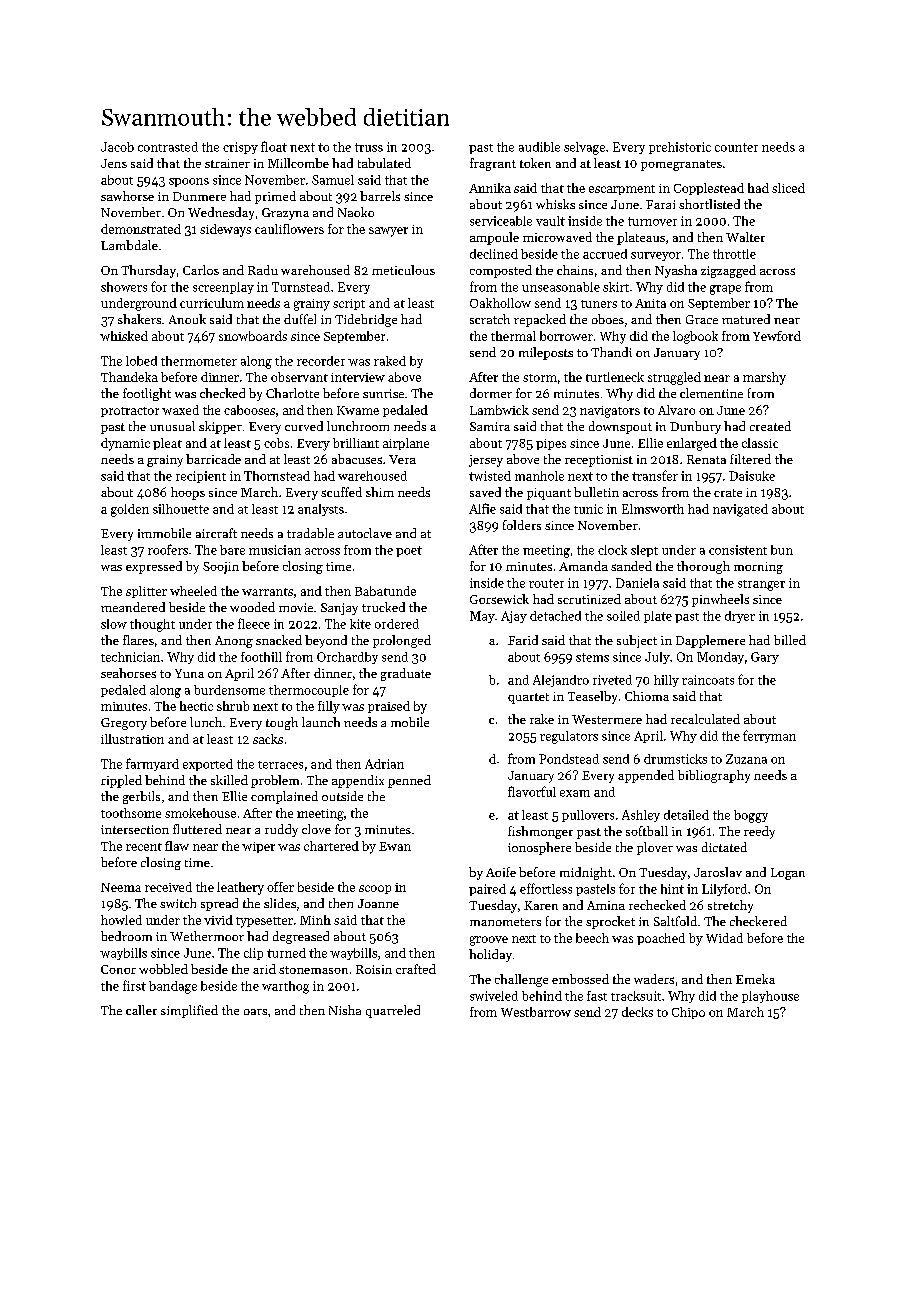 Image resolution: width=908 pixels, height=1316 pixels. What do you see at coordinates (300, 319) in the image?
I see `duffel` at bounding box center [300, 319].
